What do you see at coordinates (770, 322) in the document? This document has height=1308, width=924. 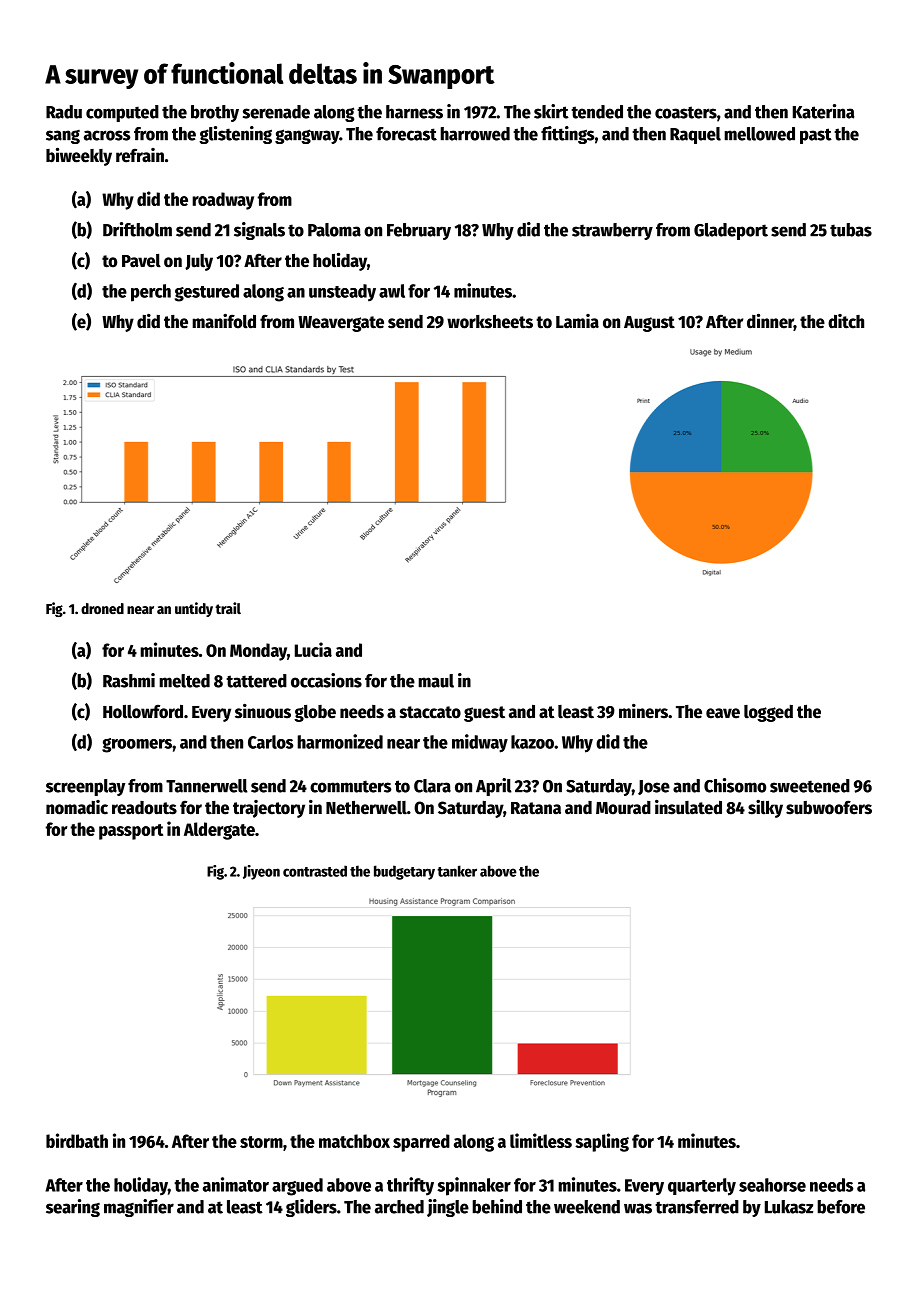 I see `dinner` at bounding box center [770, 322].
